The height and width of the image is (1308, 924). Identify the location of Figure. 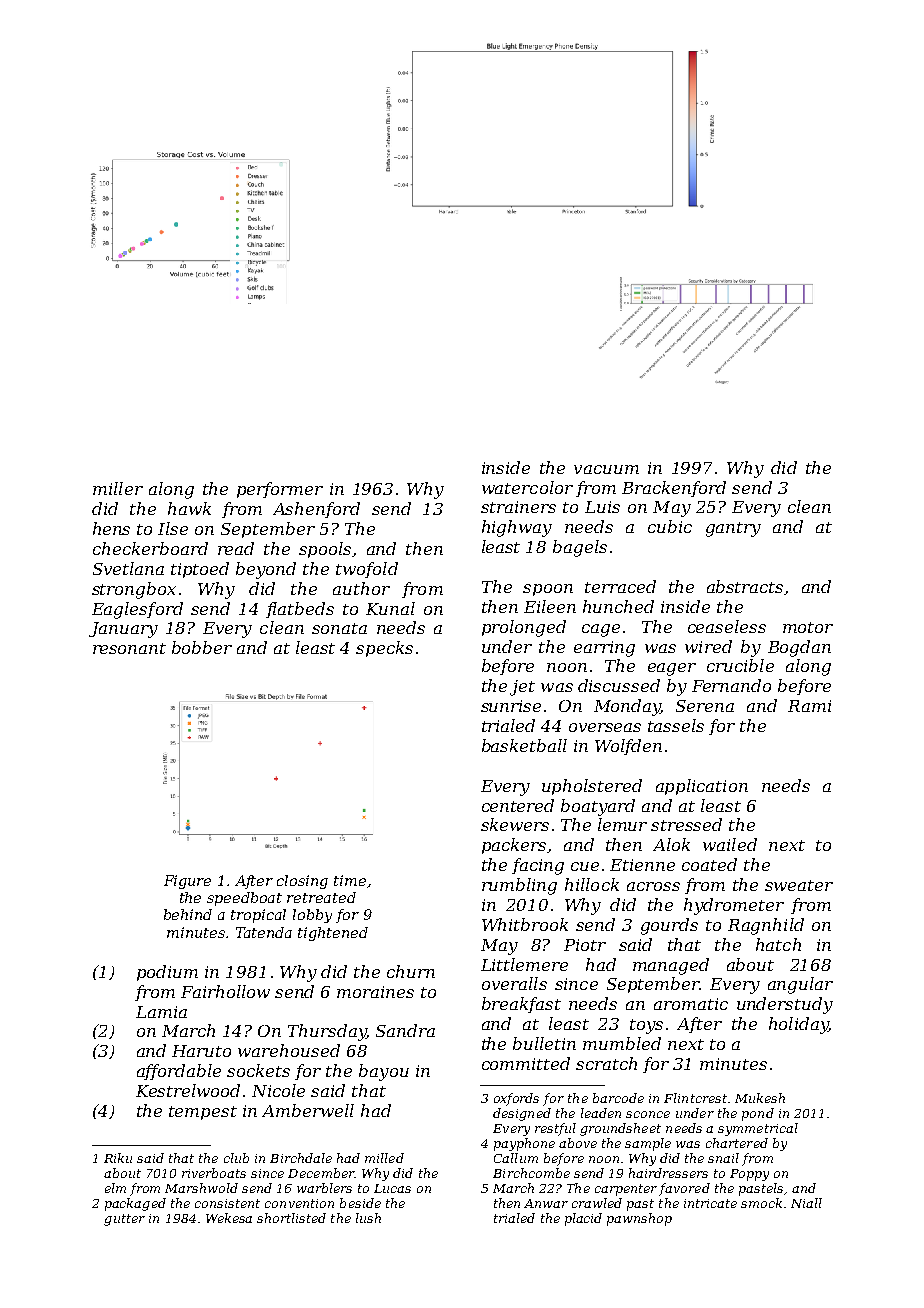
(187, 882).
